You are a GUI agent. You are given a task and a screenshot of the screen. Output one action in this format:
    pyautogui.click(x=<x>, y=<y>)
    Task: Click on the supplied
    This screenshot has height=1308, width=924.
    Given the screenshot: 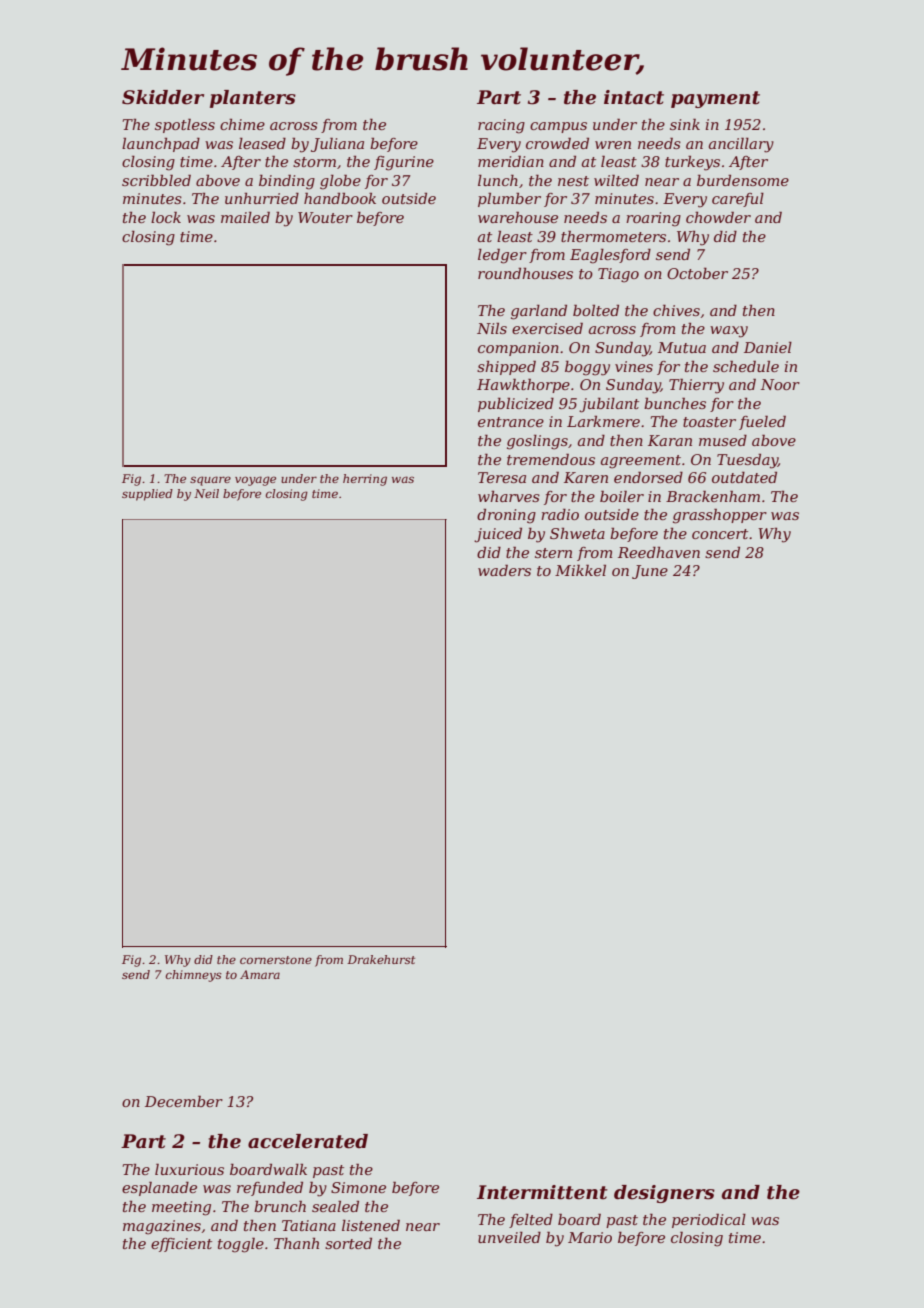 What is the action you would take?
    pyautogui.click(x=147, y=495)
